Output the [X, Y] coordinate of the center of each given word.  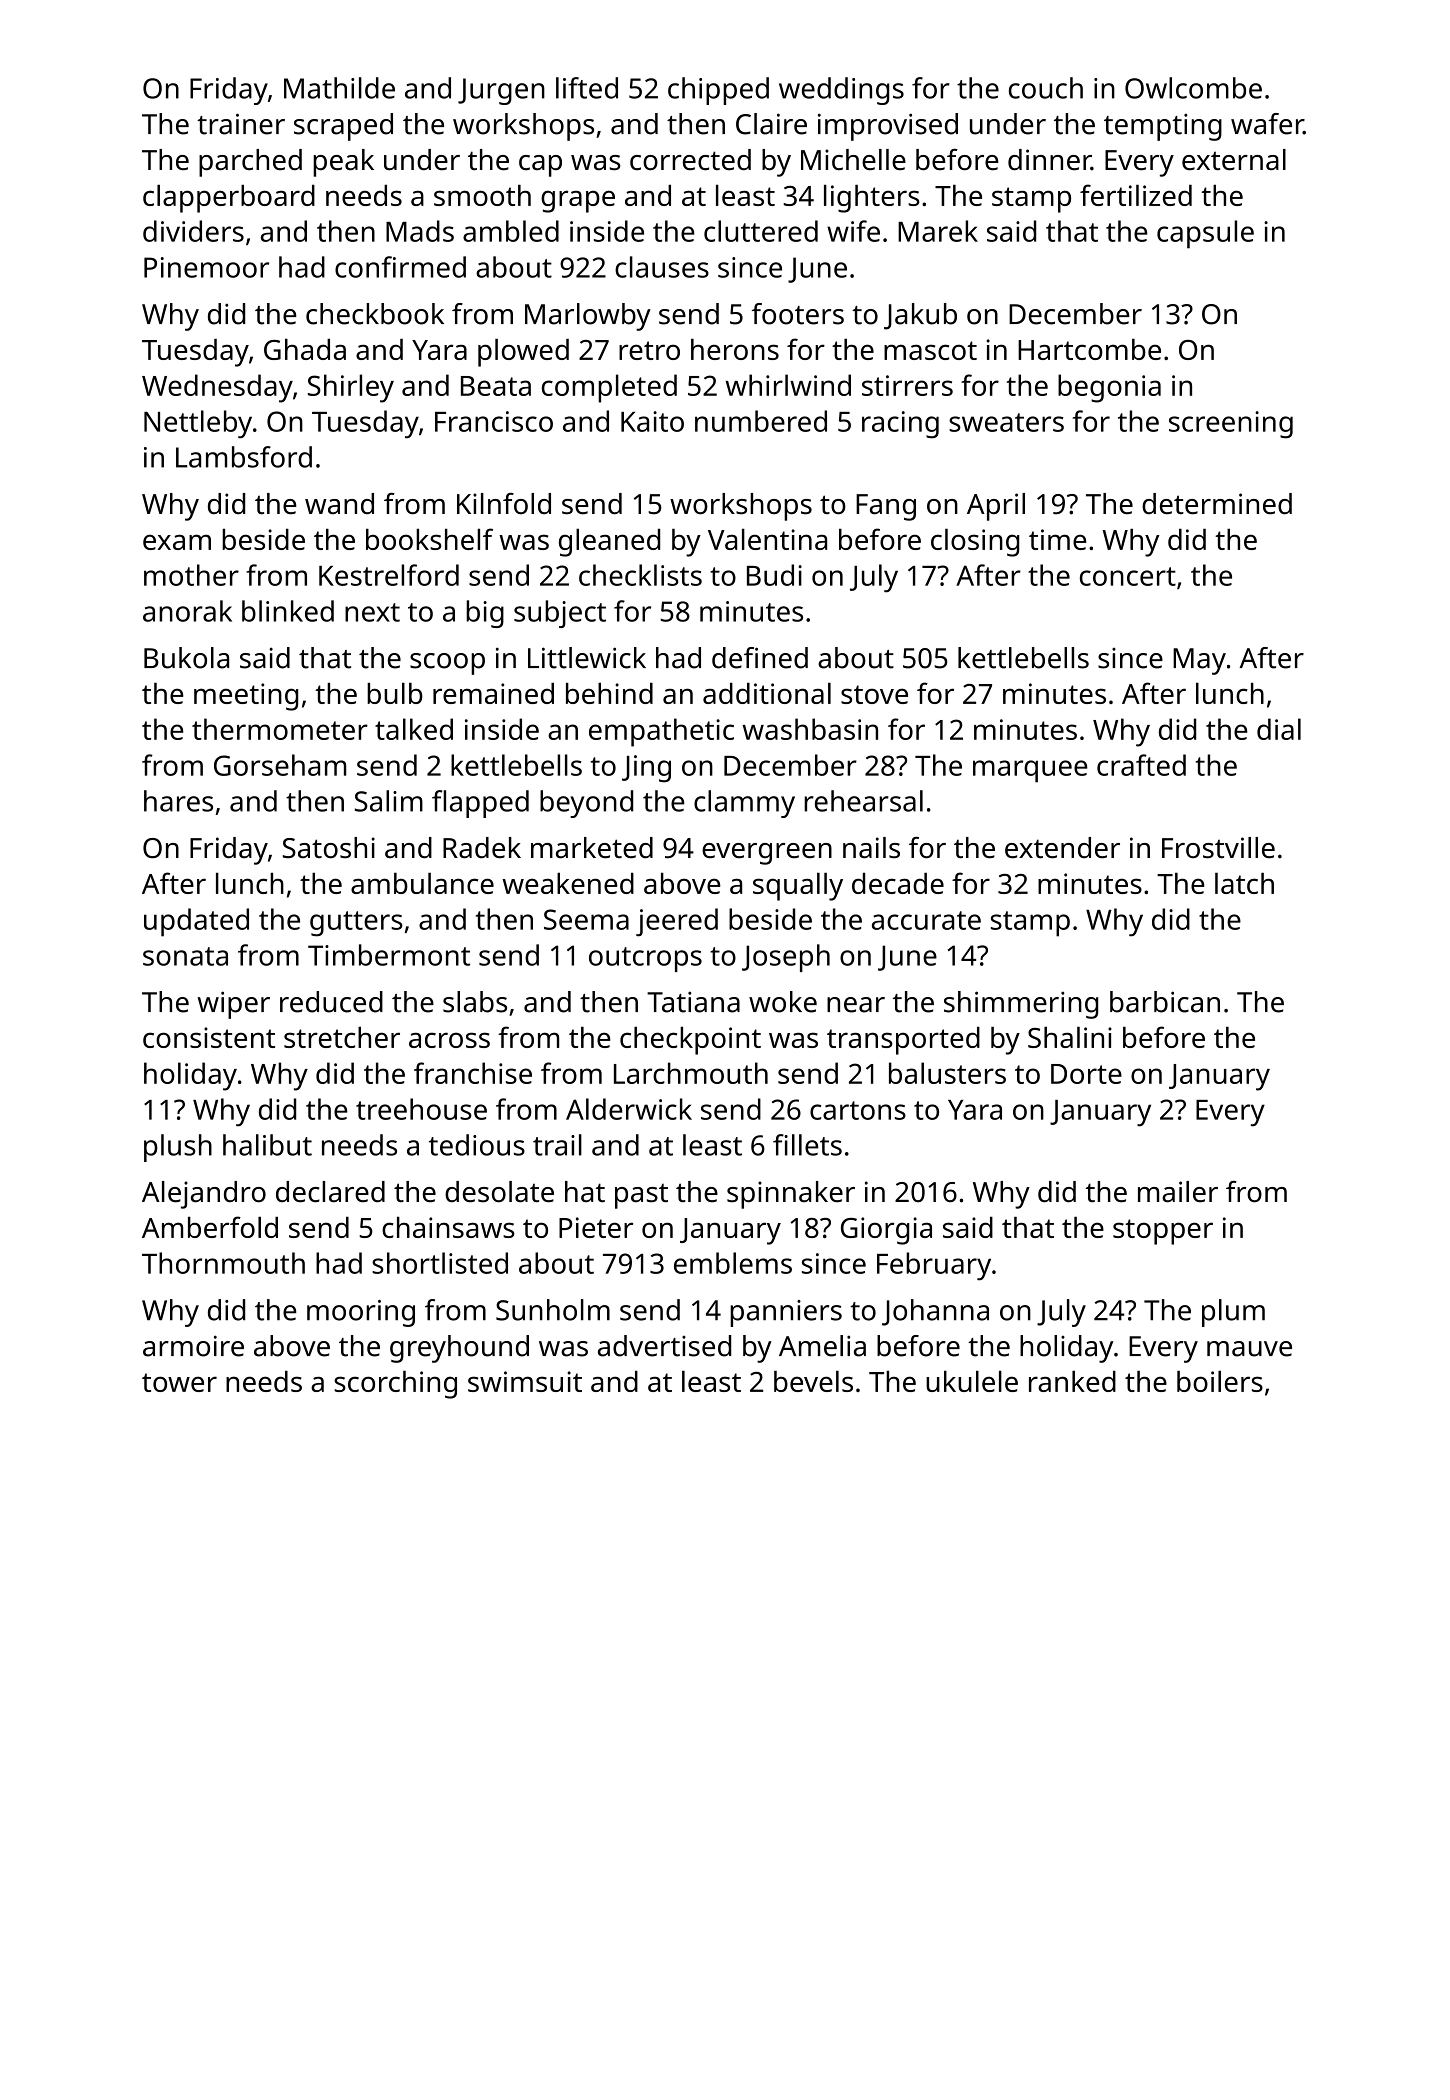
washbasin [810, 729]
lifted [587, 88]
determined [1217, 504]
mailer [1178, 1192]
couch [1046, 88]
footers [798, 314]
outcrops [645, 959]
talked [414, 729]
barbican [1165, 1002]
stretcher [342, 1037]
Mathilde [339, 88]
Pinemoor [206, 267]
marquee [1030, 771]
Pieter [596, 1227]
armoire [193, 1346]
